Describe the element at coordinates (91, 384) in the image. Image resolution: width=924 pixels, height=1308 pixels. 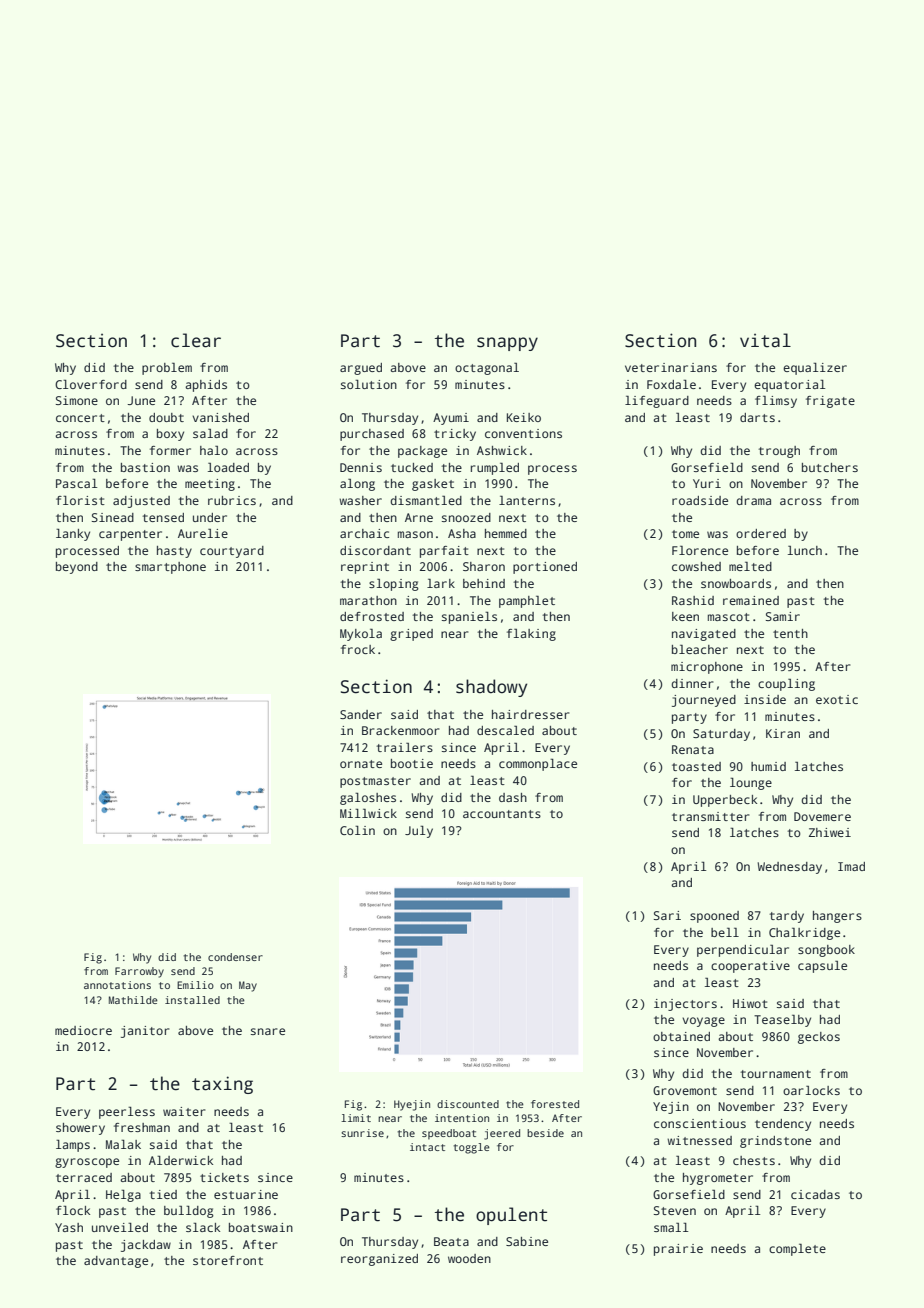
I see `Cloverford` at that location.
